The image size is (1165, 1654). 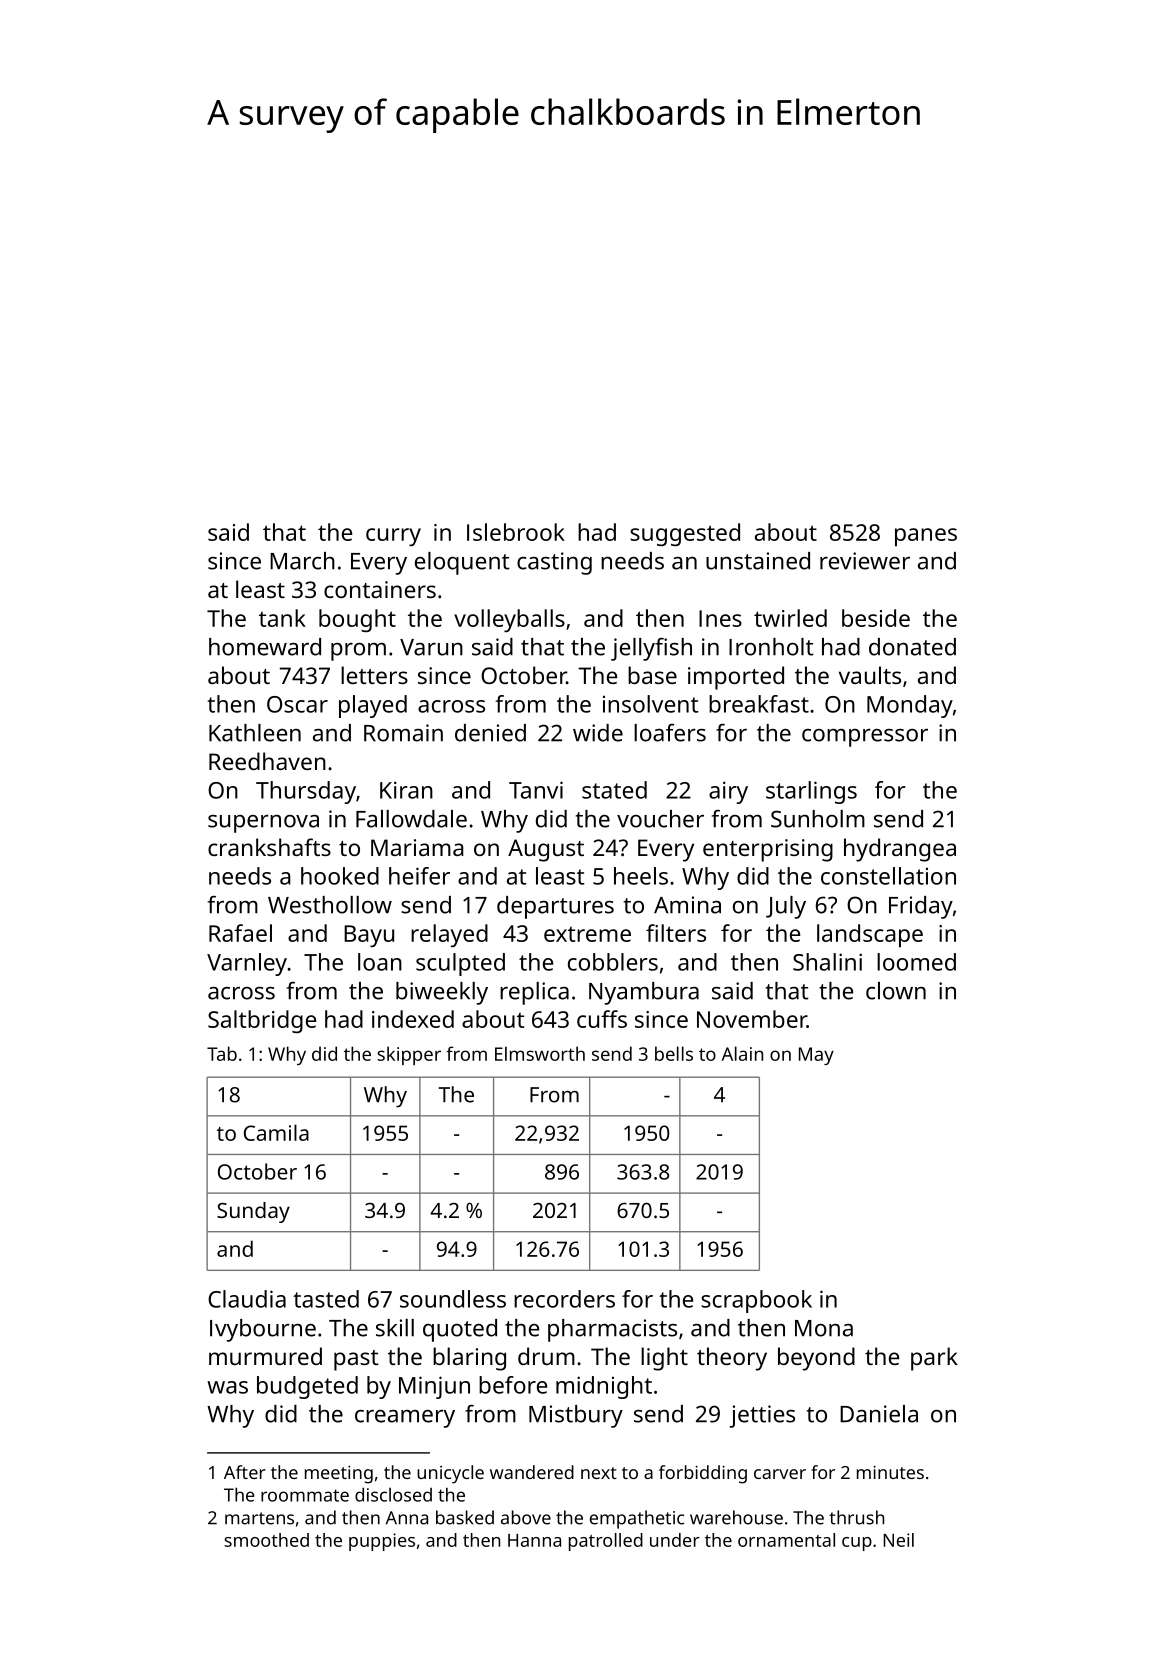 What do you see at coordinates (824, 1328) in the document?
I see `Mona` at bounding box center [824, 1328].
